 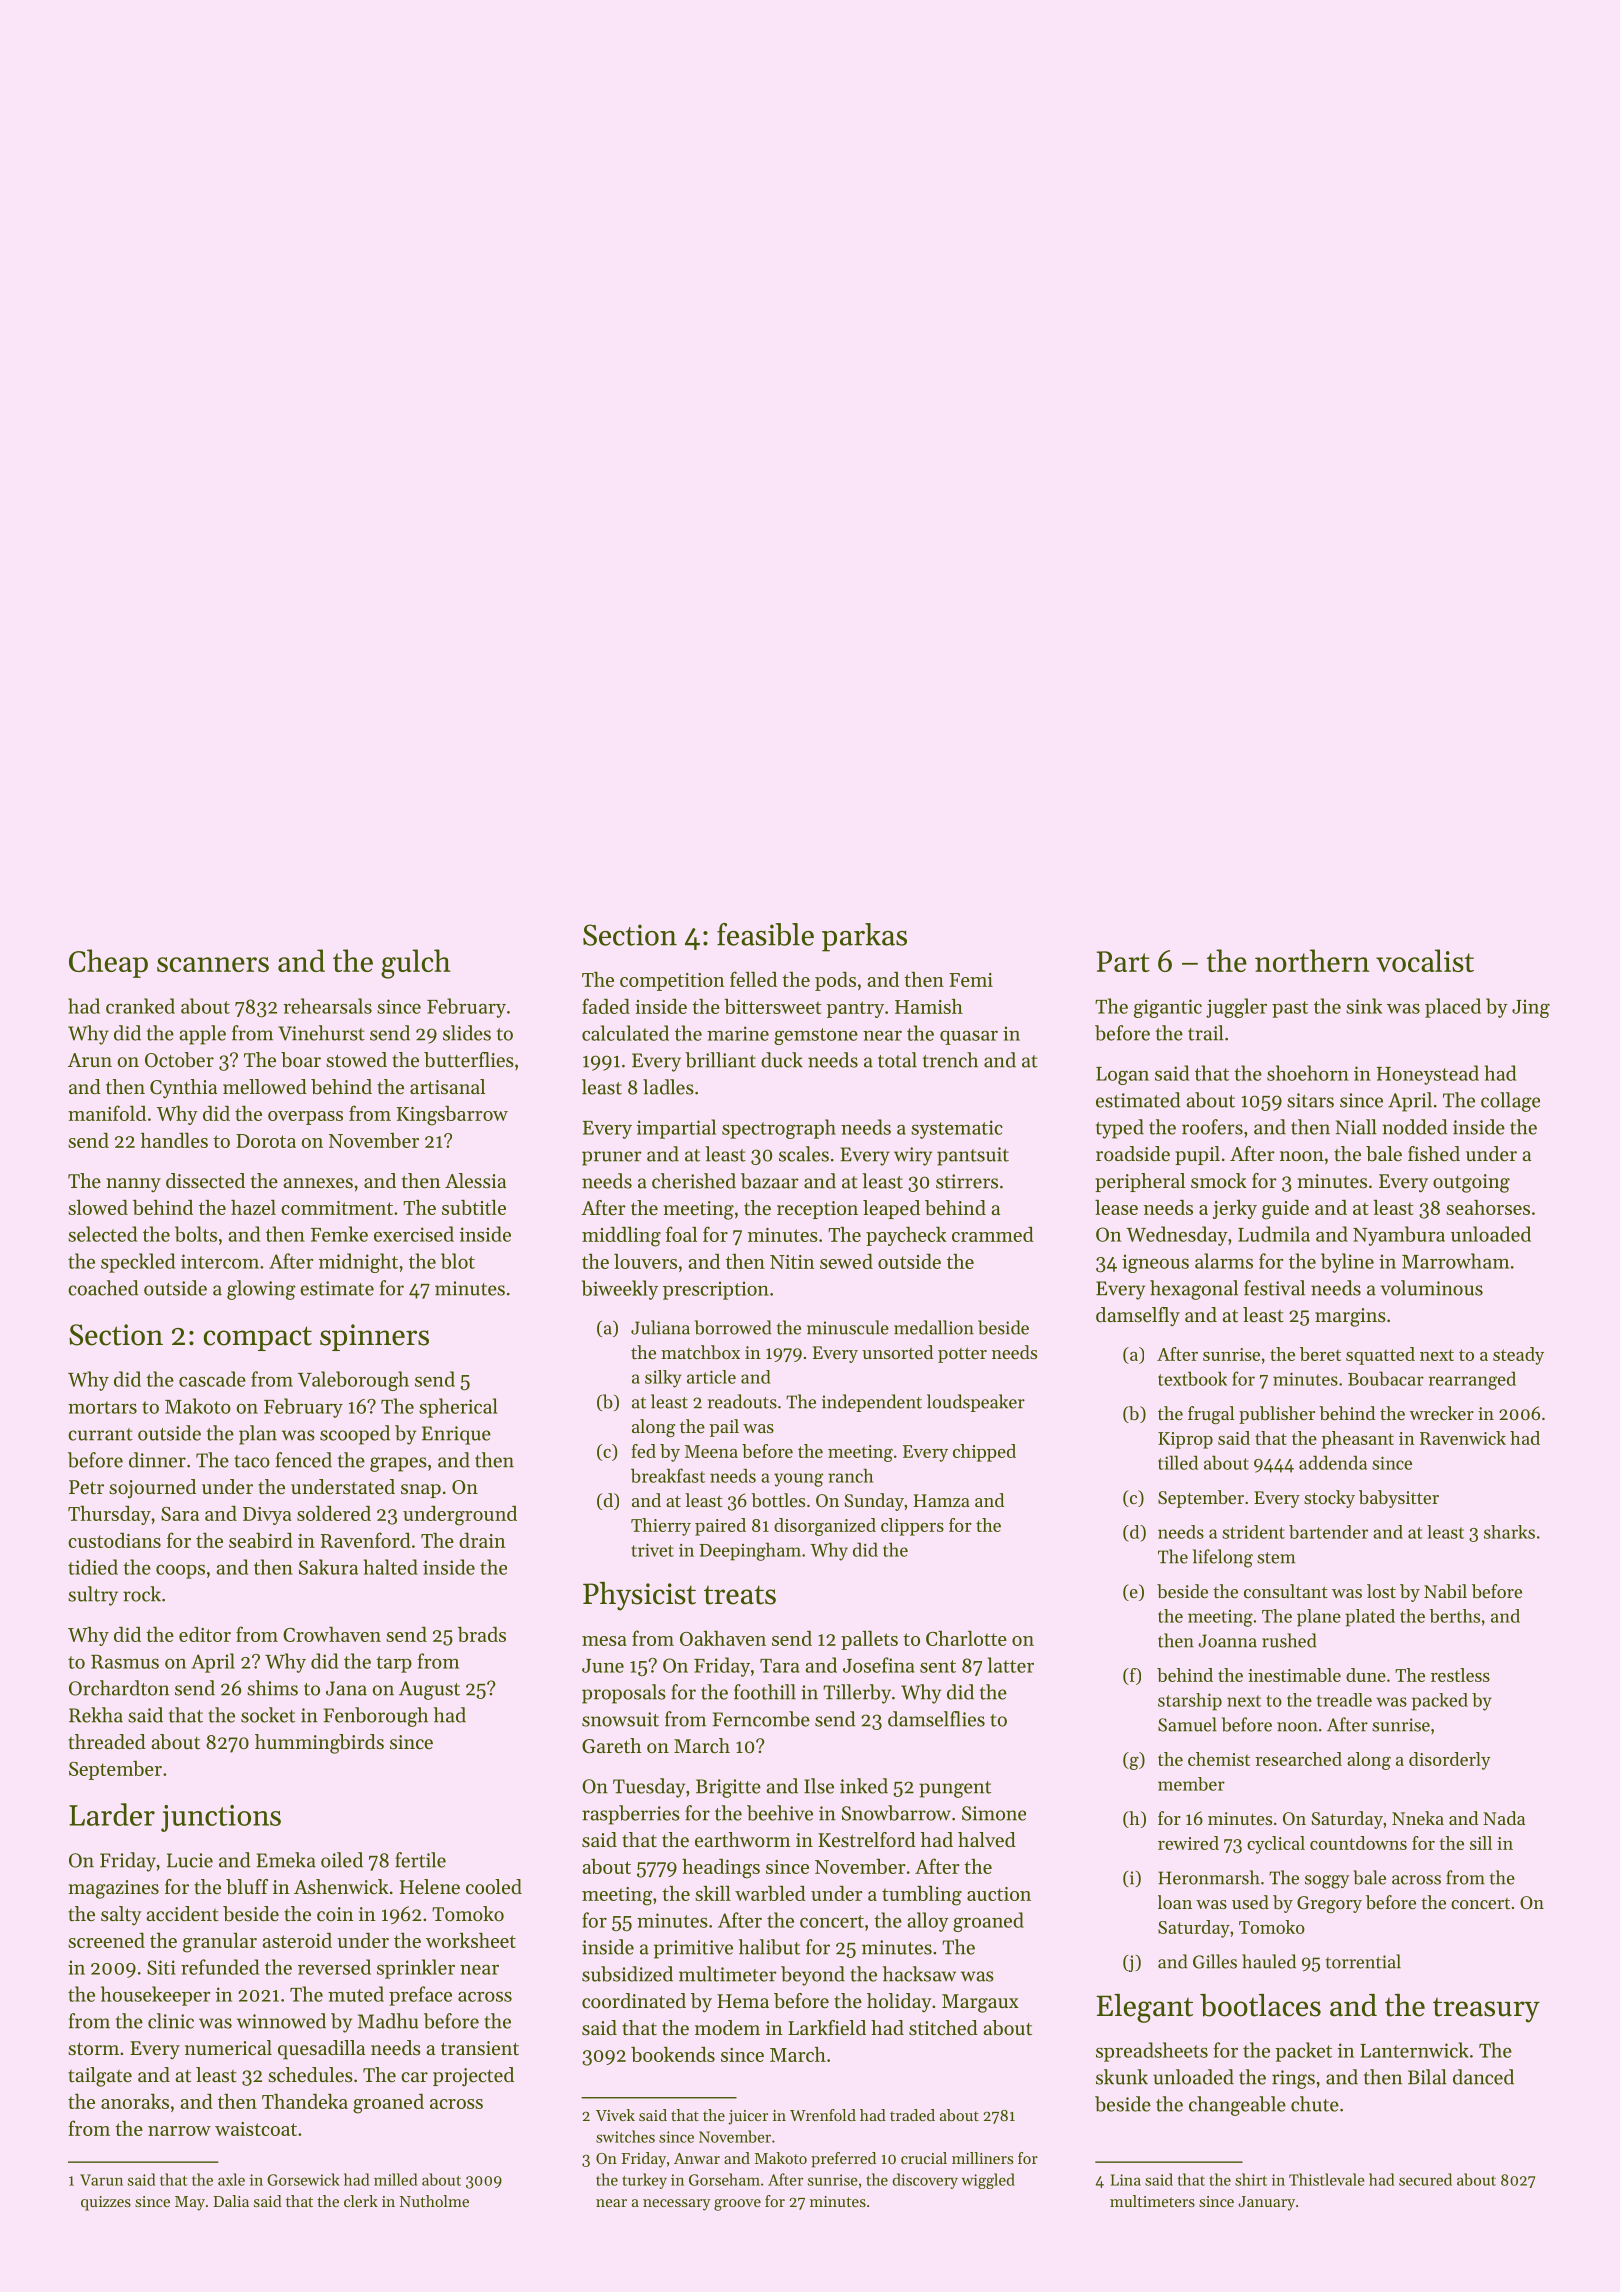 What do you see at coordinates (1312, 960) in the screenshot?
I see `northern` at bounding box center [1312, 960].
